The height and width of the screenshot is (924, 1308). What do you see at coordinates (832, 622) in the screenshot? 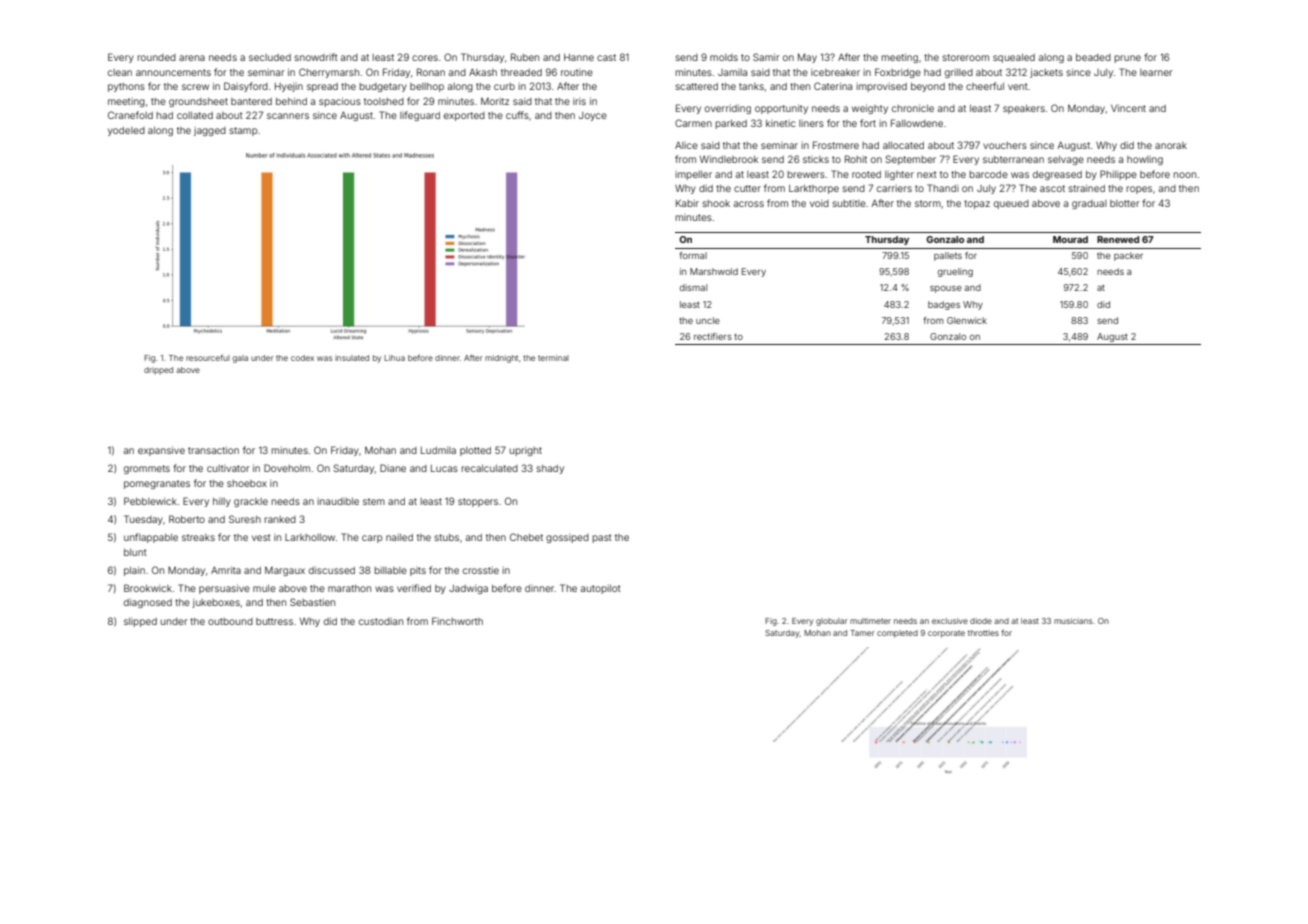
I see `globular` at bounding box center [832, 622].
